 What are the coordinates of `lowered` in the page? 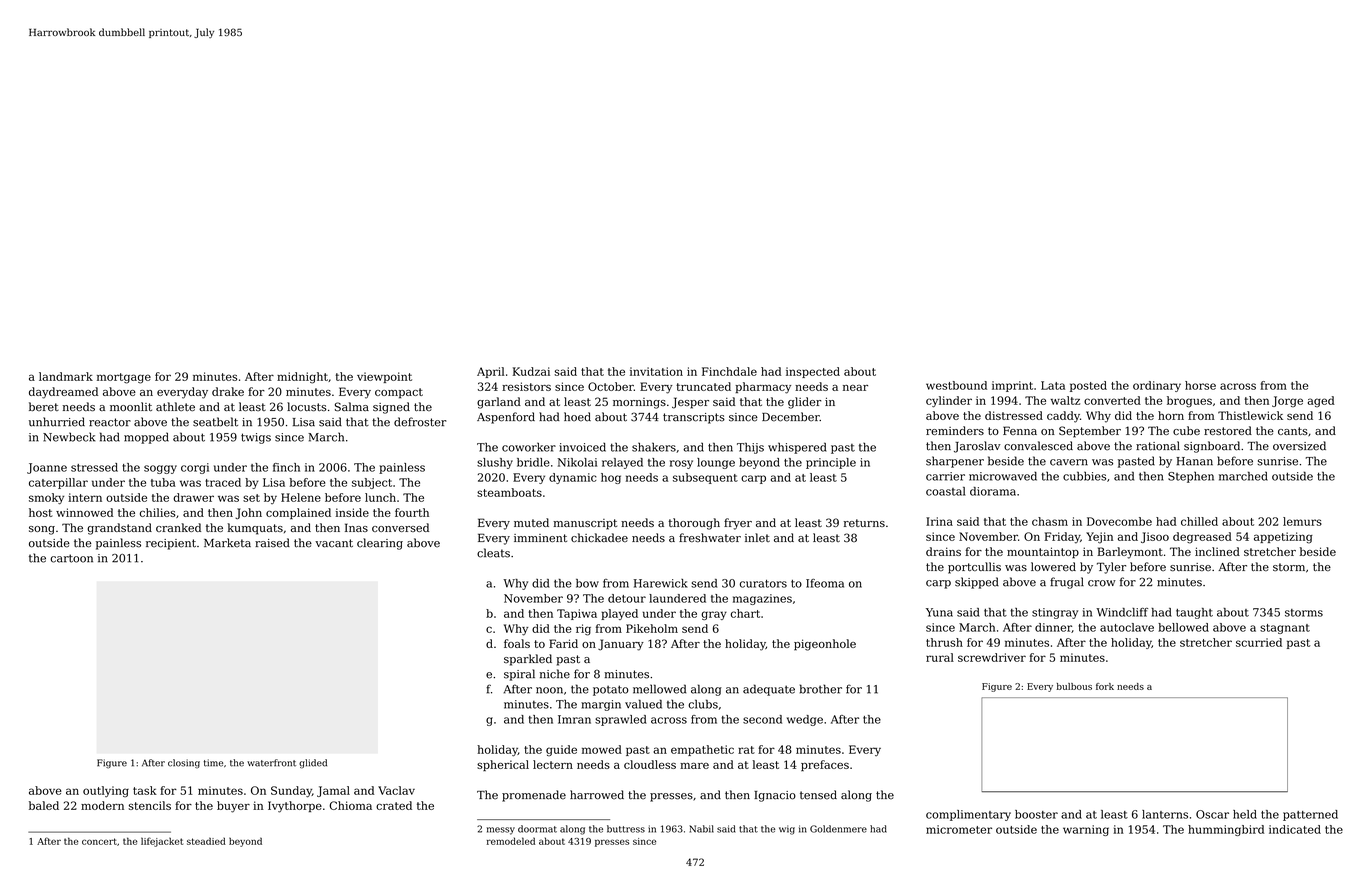 It's located at (1053, 566).
